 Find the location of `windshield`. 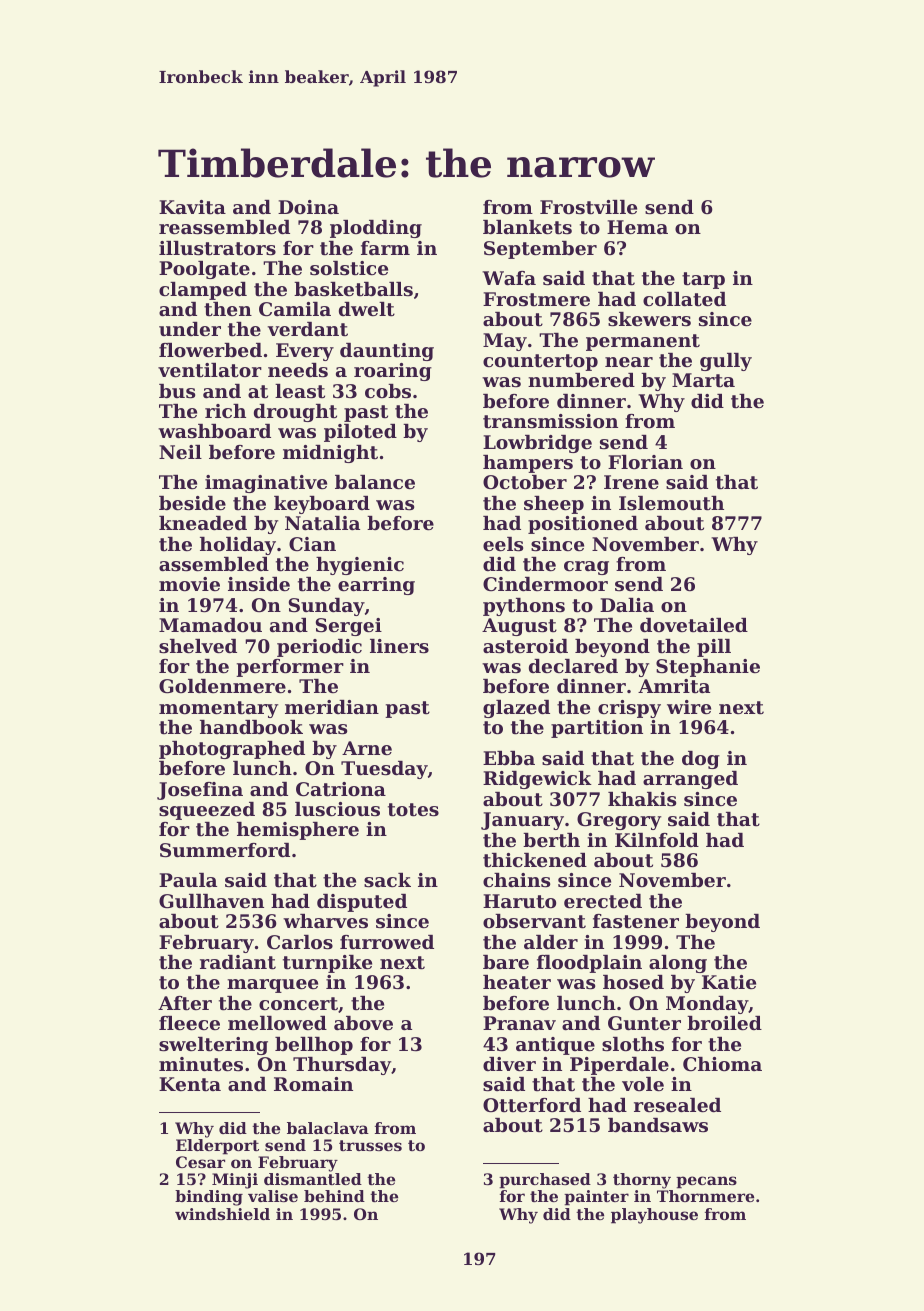

windshield is located at coordinates (222, 1214).
